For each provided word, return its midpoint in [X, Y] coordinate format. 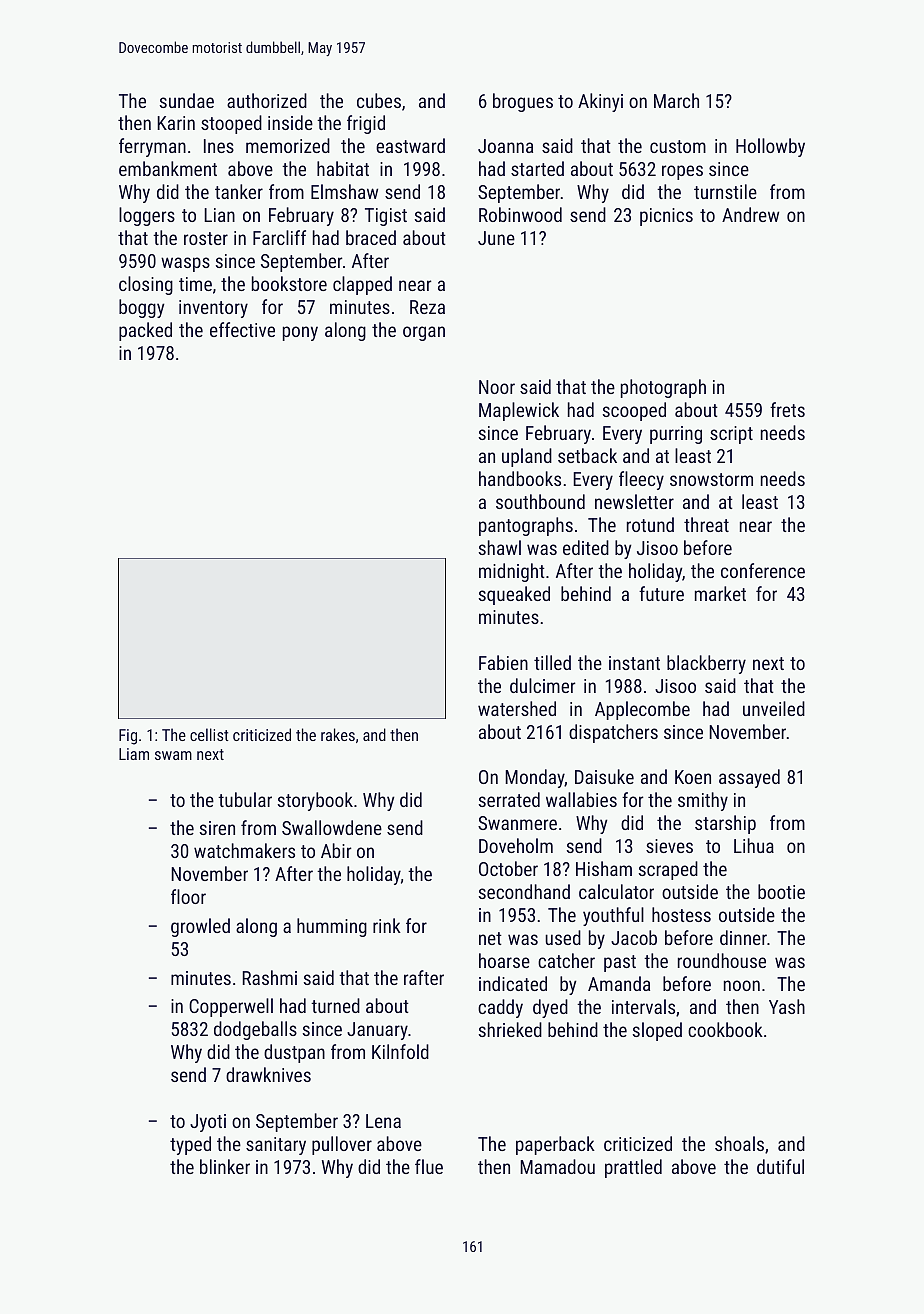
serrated [509, 799]
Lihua [754, 845]
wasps [185, 264]
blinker [225, 1166]
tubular [245, 799]
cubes [379, 100]
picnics [666, 217]
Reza [427, 307]
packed [145, 331]
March [676, 100]
